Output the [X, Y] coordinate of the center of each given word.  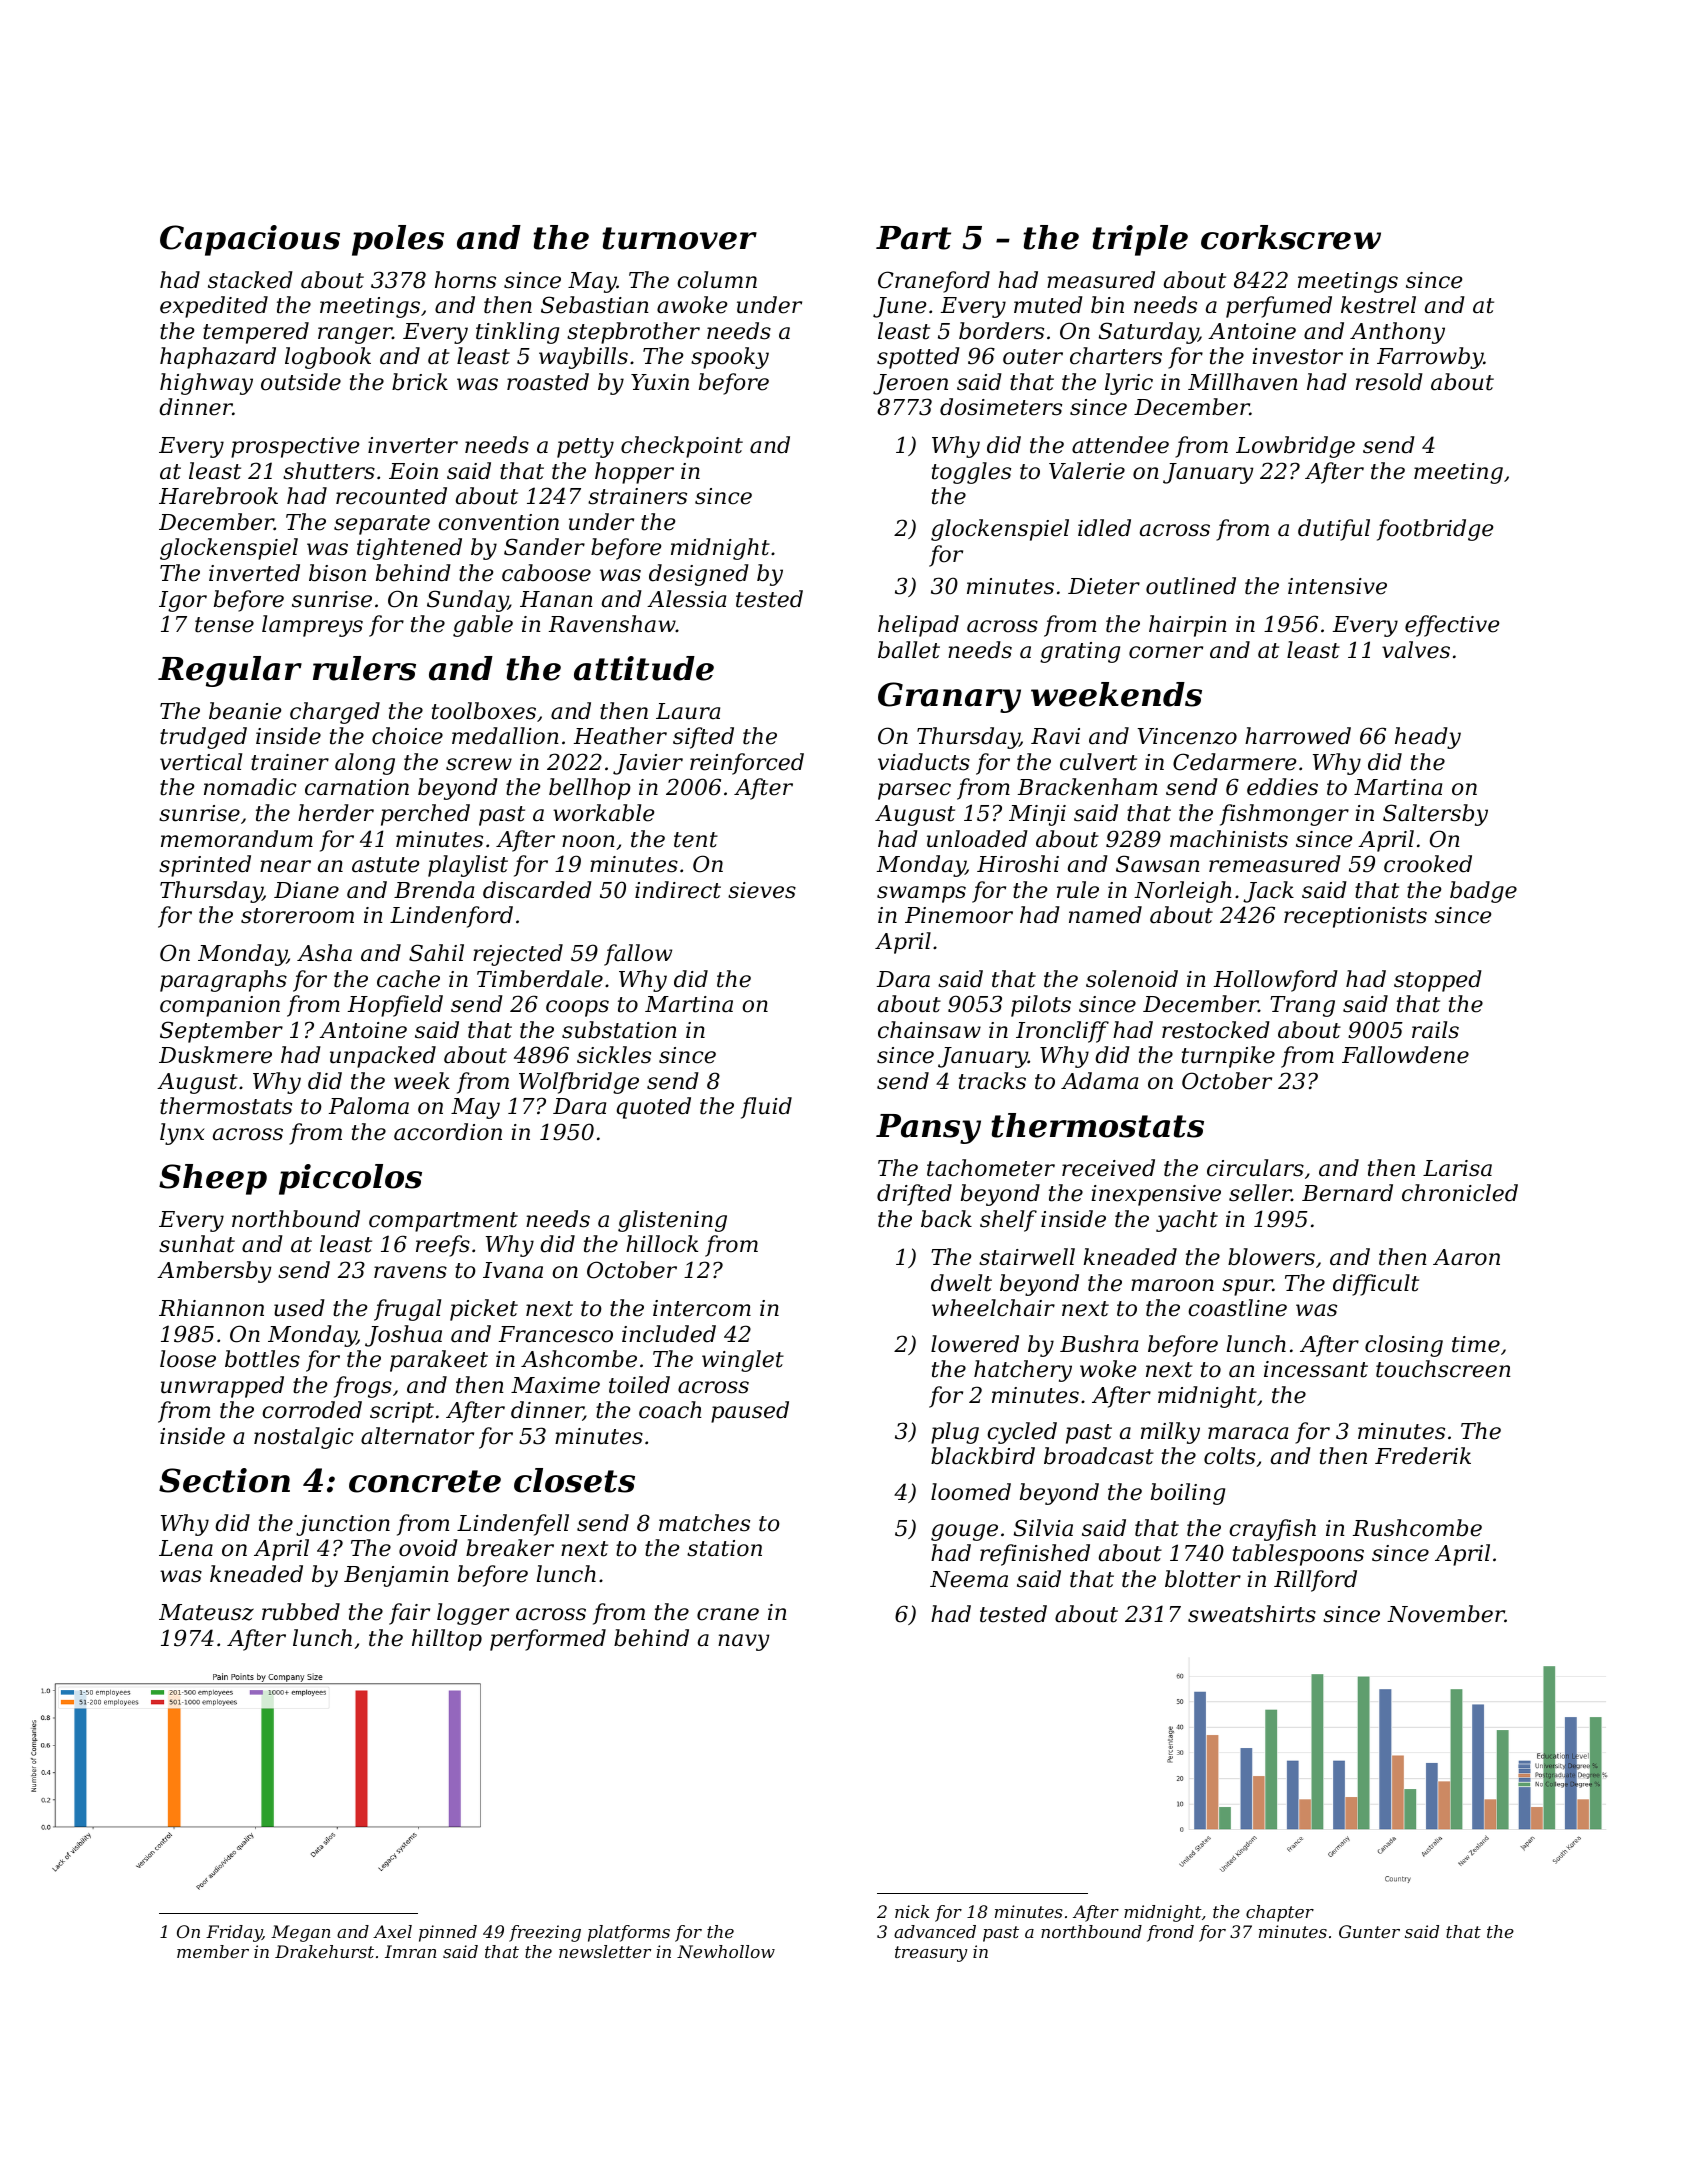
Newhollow [726, 1951]
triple [1140, 240]
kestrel [1378, 305]
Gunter [1369, 1931]
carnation [357, 787]
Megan [300, 1933]
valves [1416, 650]
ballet [909, 650]
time [1476, 1344]
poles [398, 240]
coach [670, 1410]
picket [484, 1310]
